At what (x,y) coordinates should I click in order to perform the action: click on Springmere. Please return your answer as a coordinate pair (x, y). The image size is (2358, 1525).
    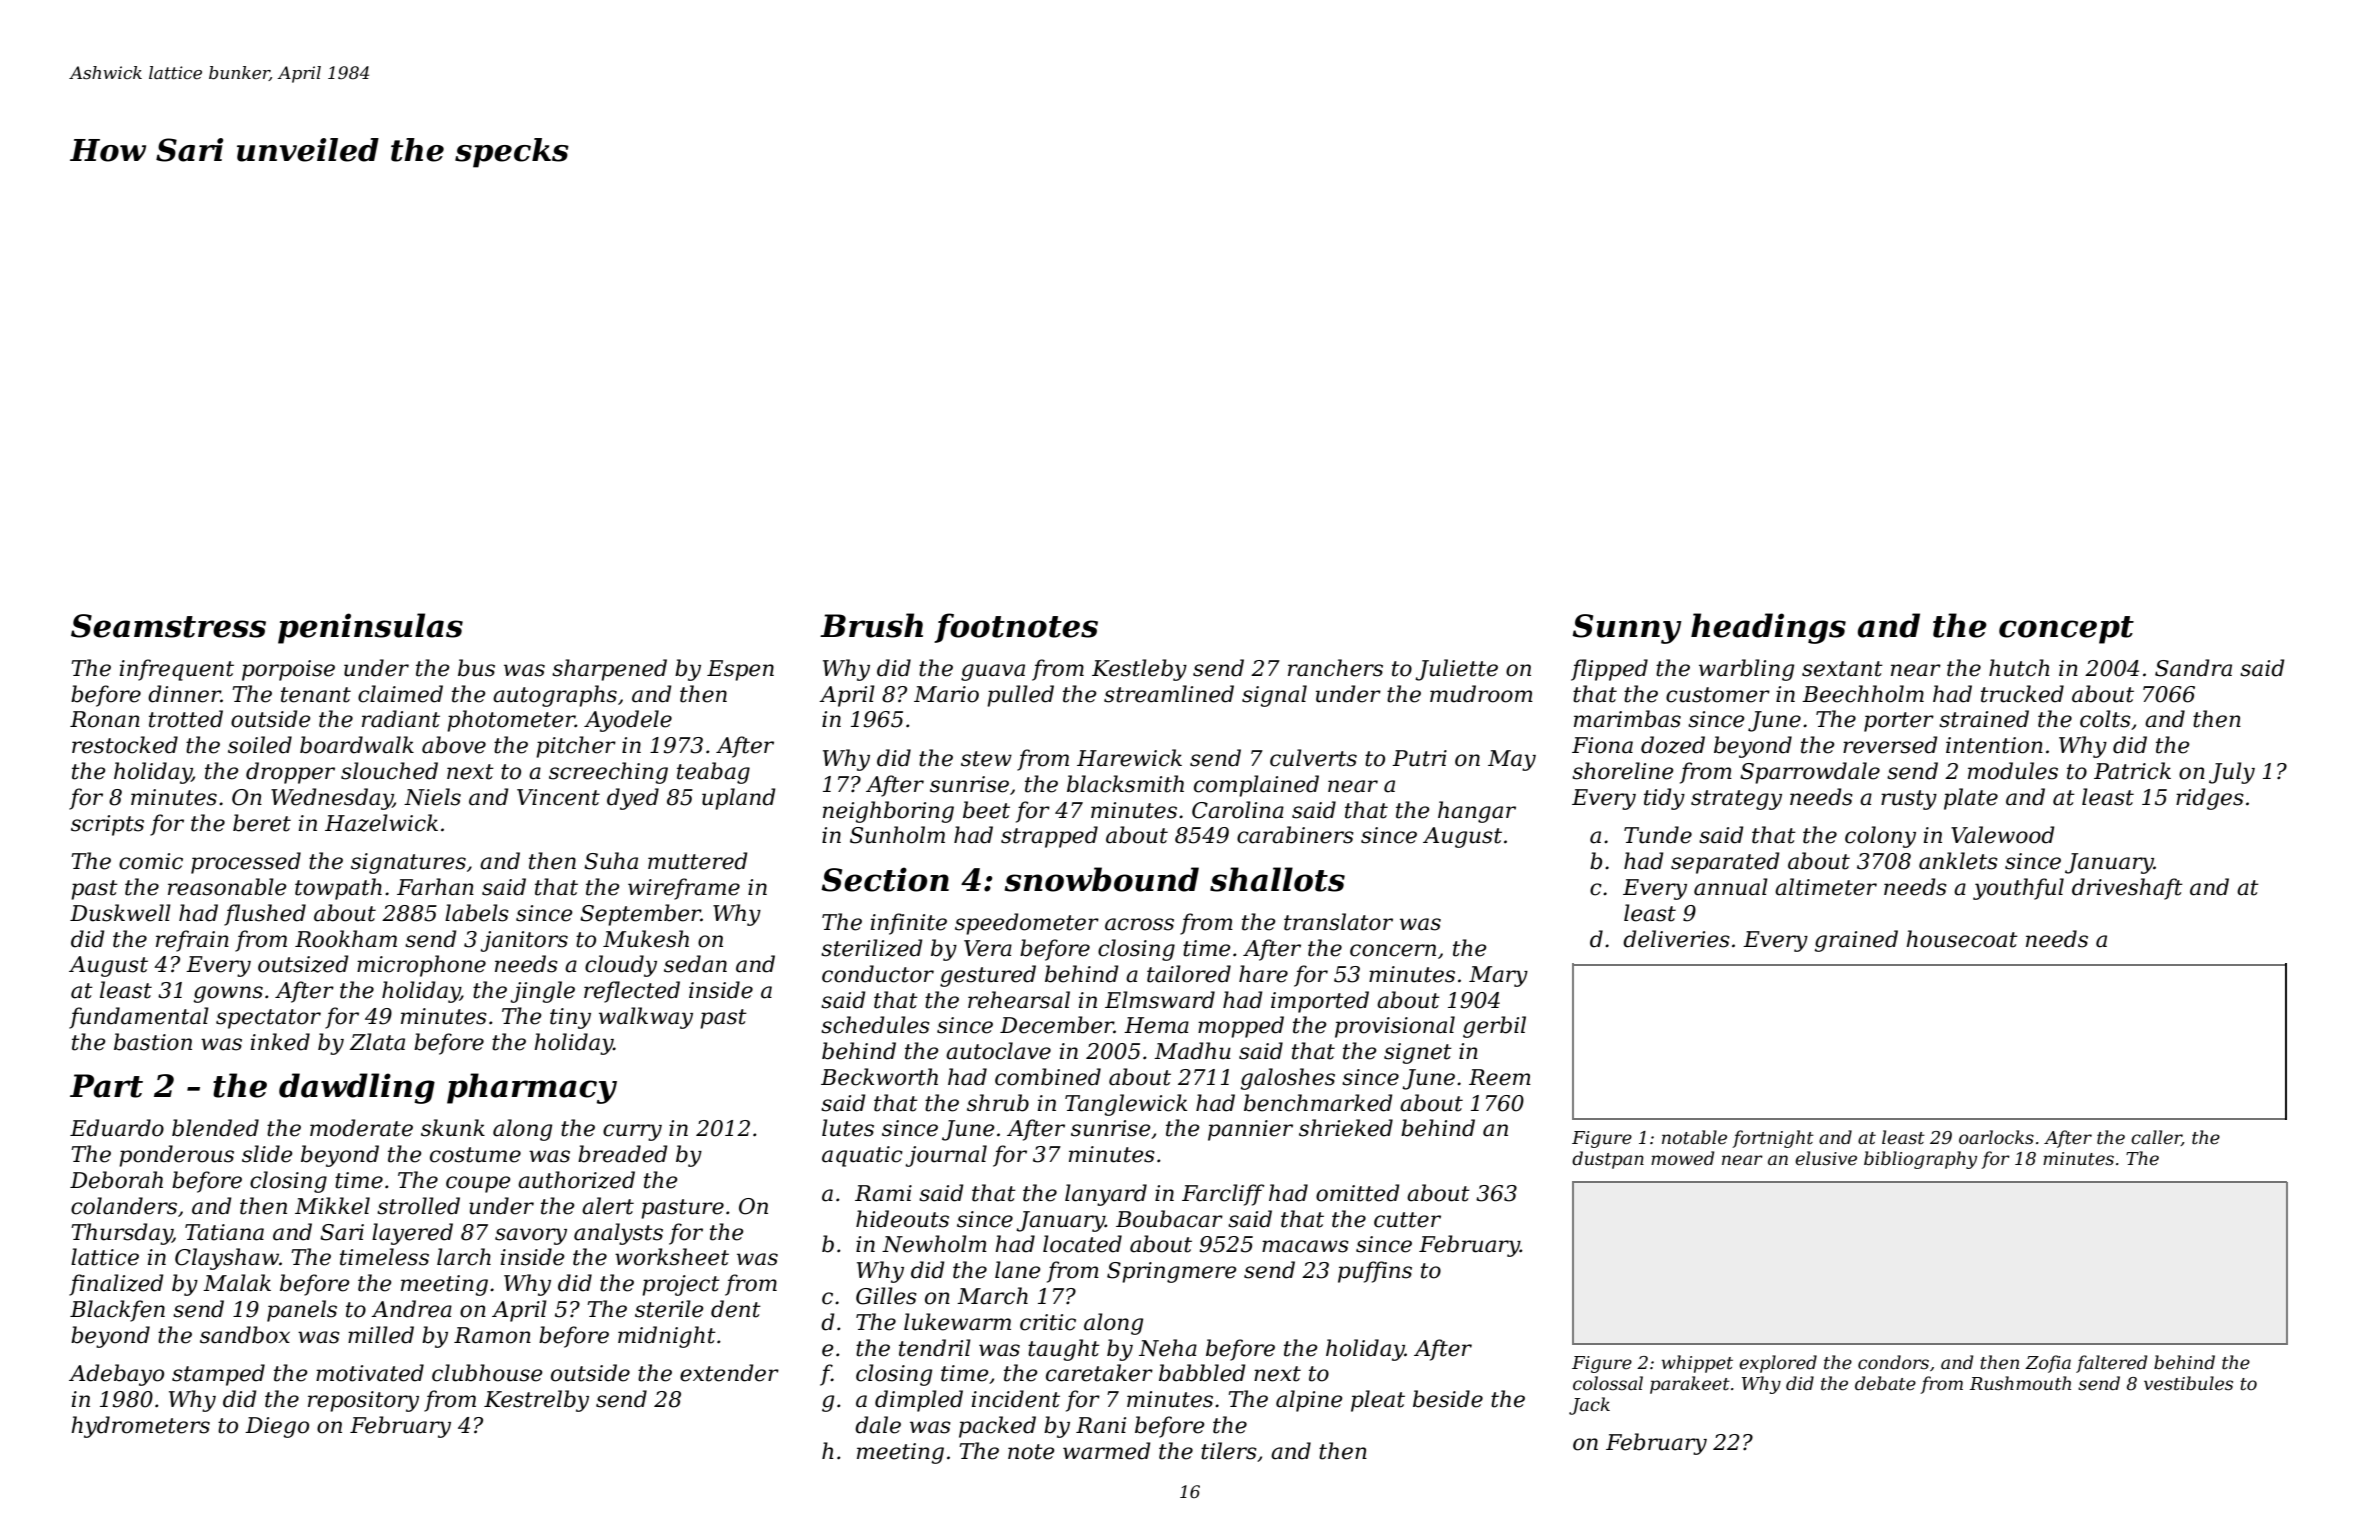
    Looking at the image, I should click on (1172, 1272).
